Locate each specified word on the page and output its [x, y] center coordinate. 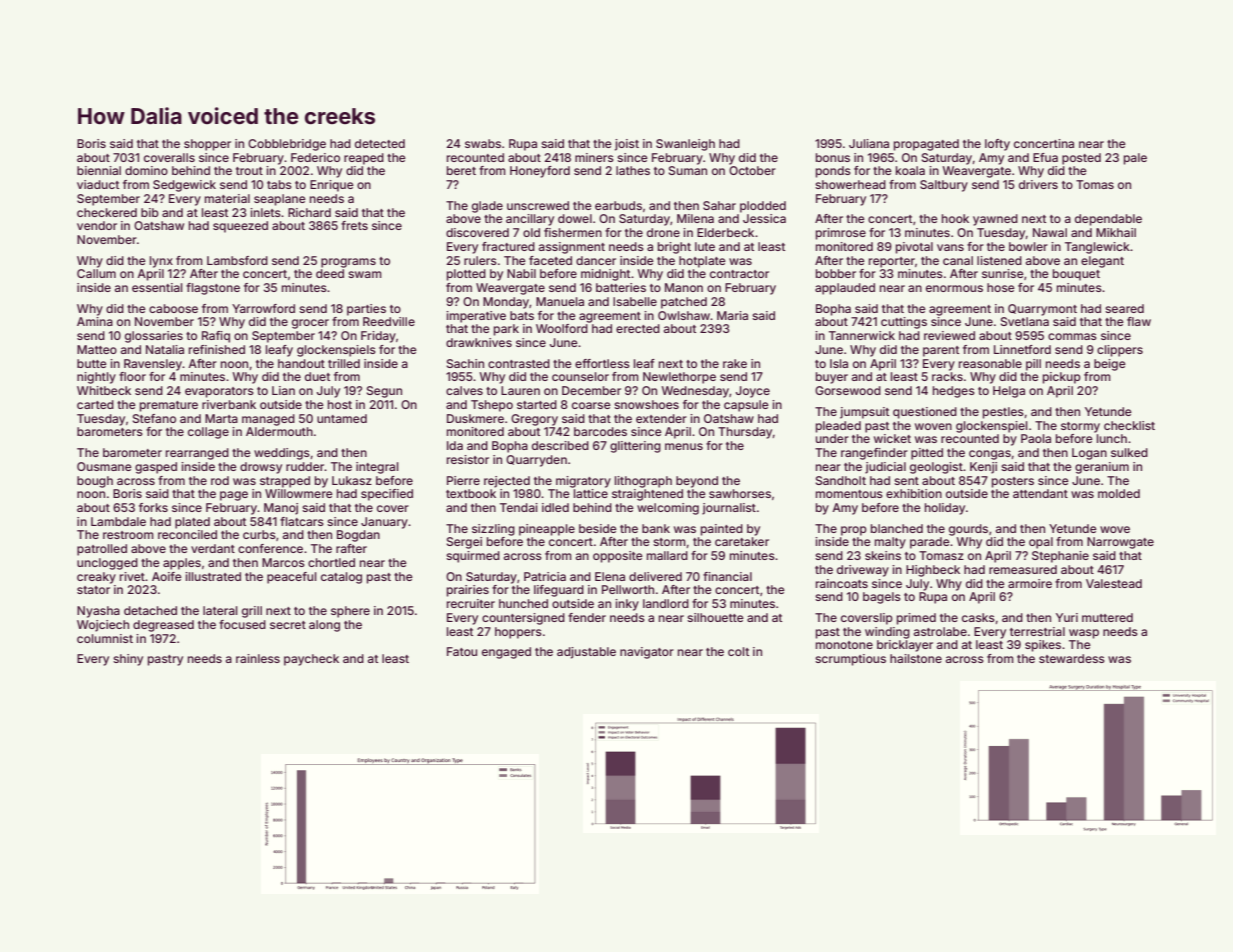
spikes [1043, 646]
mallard [667, 555]
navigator [647, 653]
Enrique [332, 186]
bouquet [1076, 275]
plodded [763, 207]
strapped [285, 482]
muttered [1107, 617]
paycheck [311, 660]
